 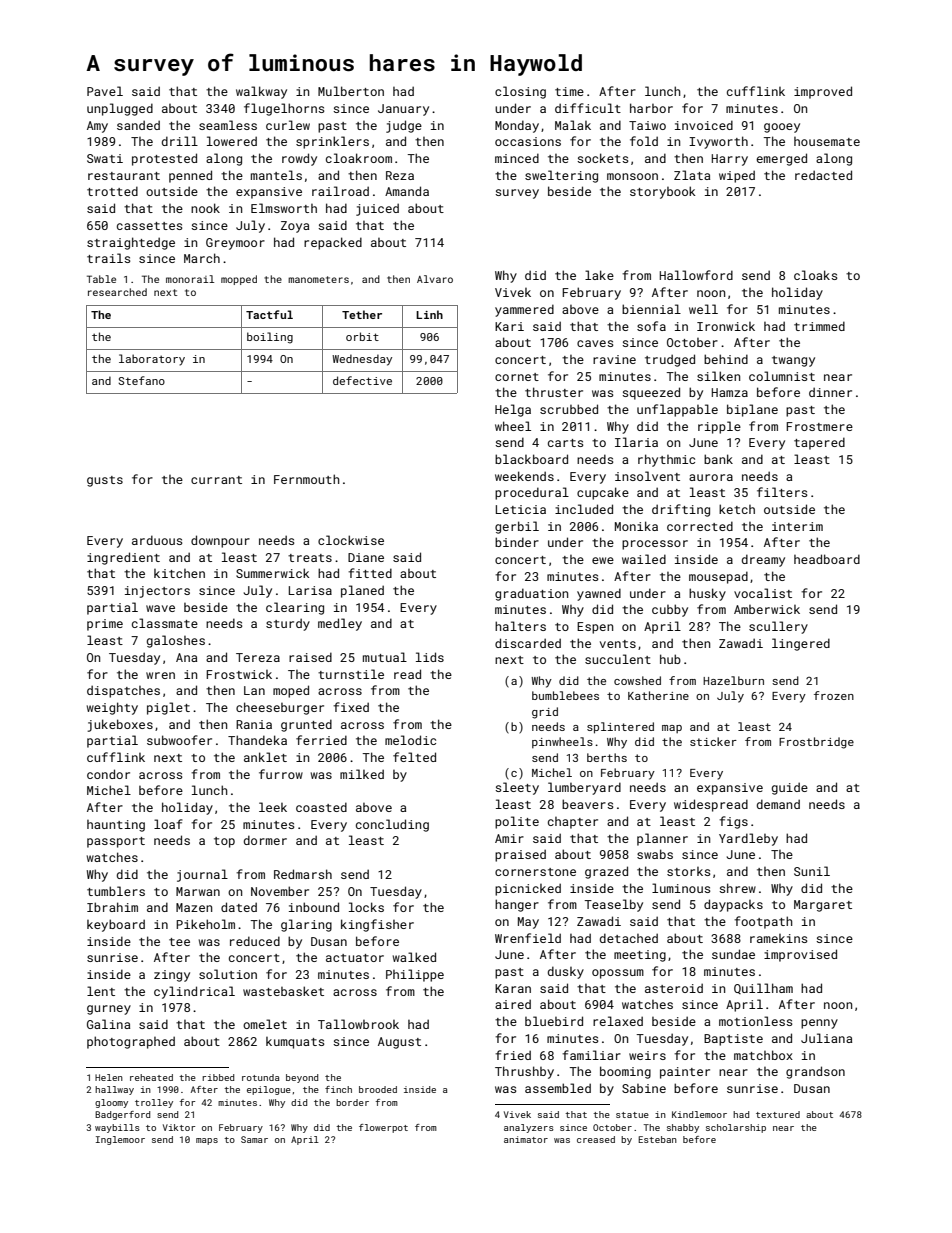 What do you see at coordinates (105, 158) in the screenshot?
I see `Swati` at bounding box center [105, 158].
